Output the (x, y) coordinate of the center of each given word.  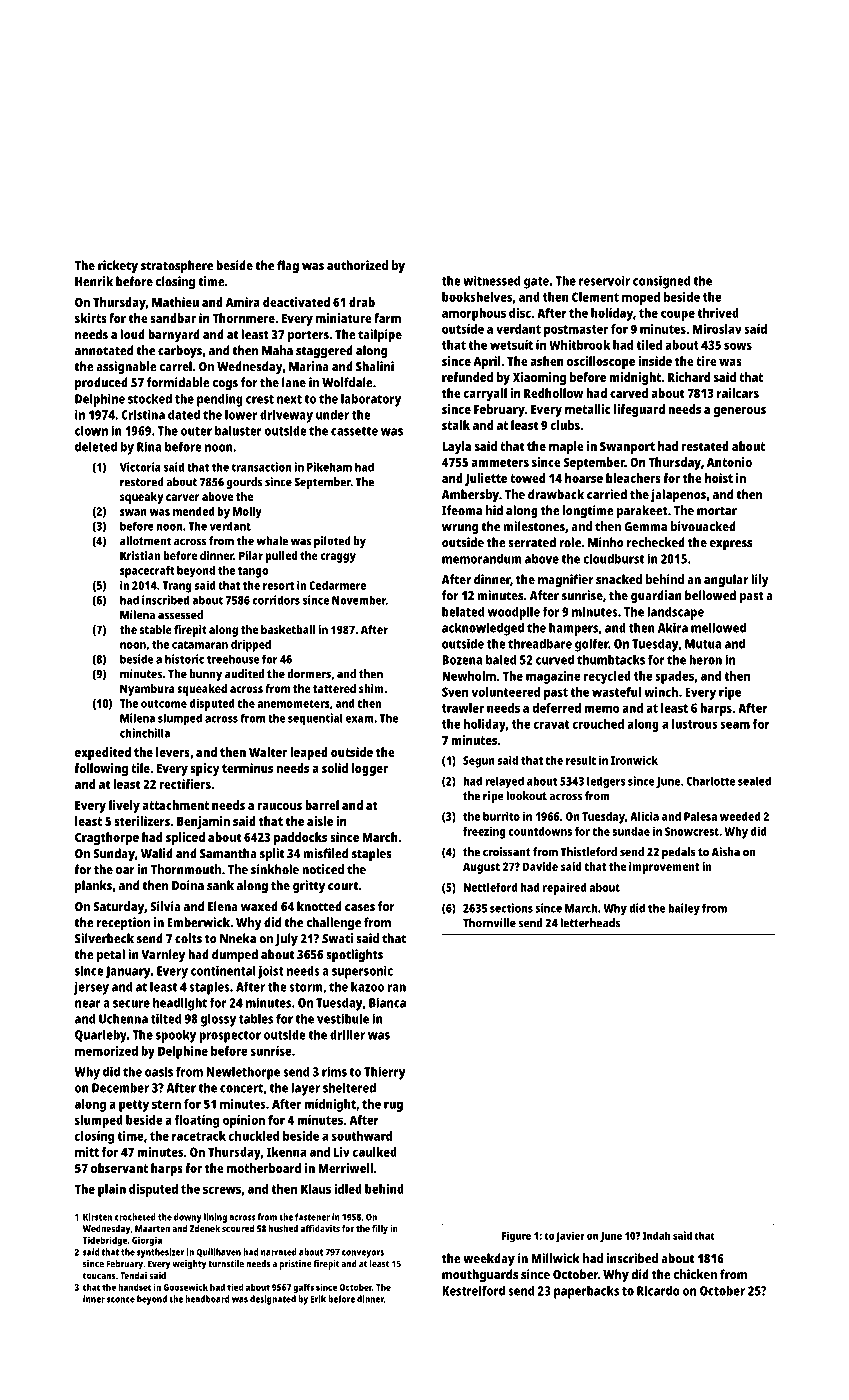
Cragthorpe (107, 838)
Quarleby (101, 1036)
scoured (238, 1228)
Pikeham (329, 467)
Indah (656, 1235)
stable (156, 629)
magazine (553, 677)
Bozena (462, 660)
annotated (104, 350)
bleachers (633, 478)
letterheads (590, 923)
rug (393, 1106)
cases (360, 908)
